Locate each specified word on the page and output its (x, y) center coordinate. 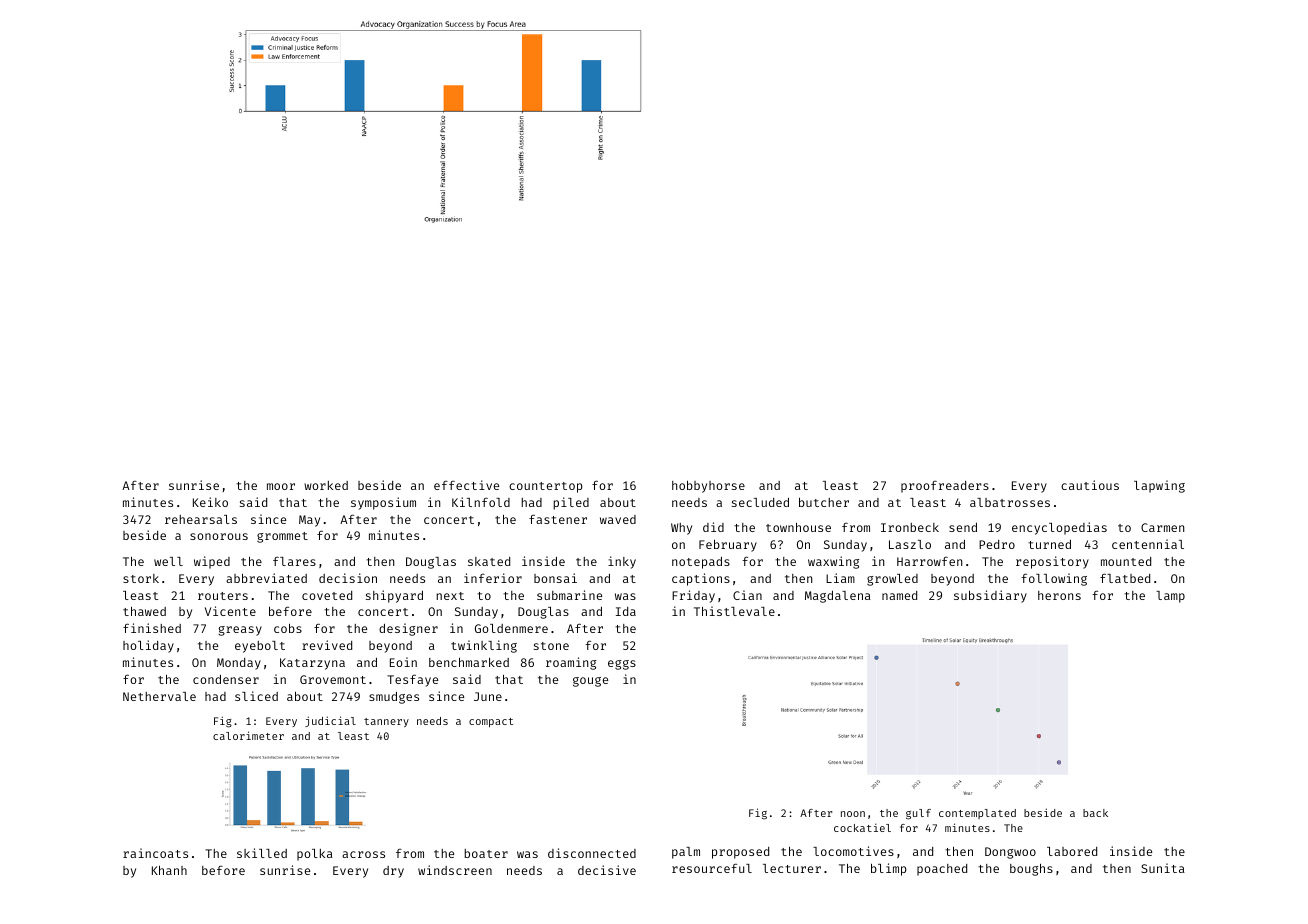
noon (853, 814)
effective (466, 485)
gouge (590, 682)
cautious (1090, 485)
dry (393, 872)
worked (326, 485)
